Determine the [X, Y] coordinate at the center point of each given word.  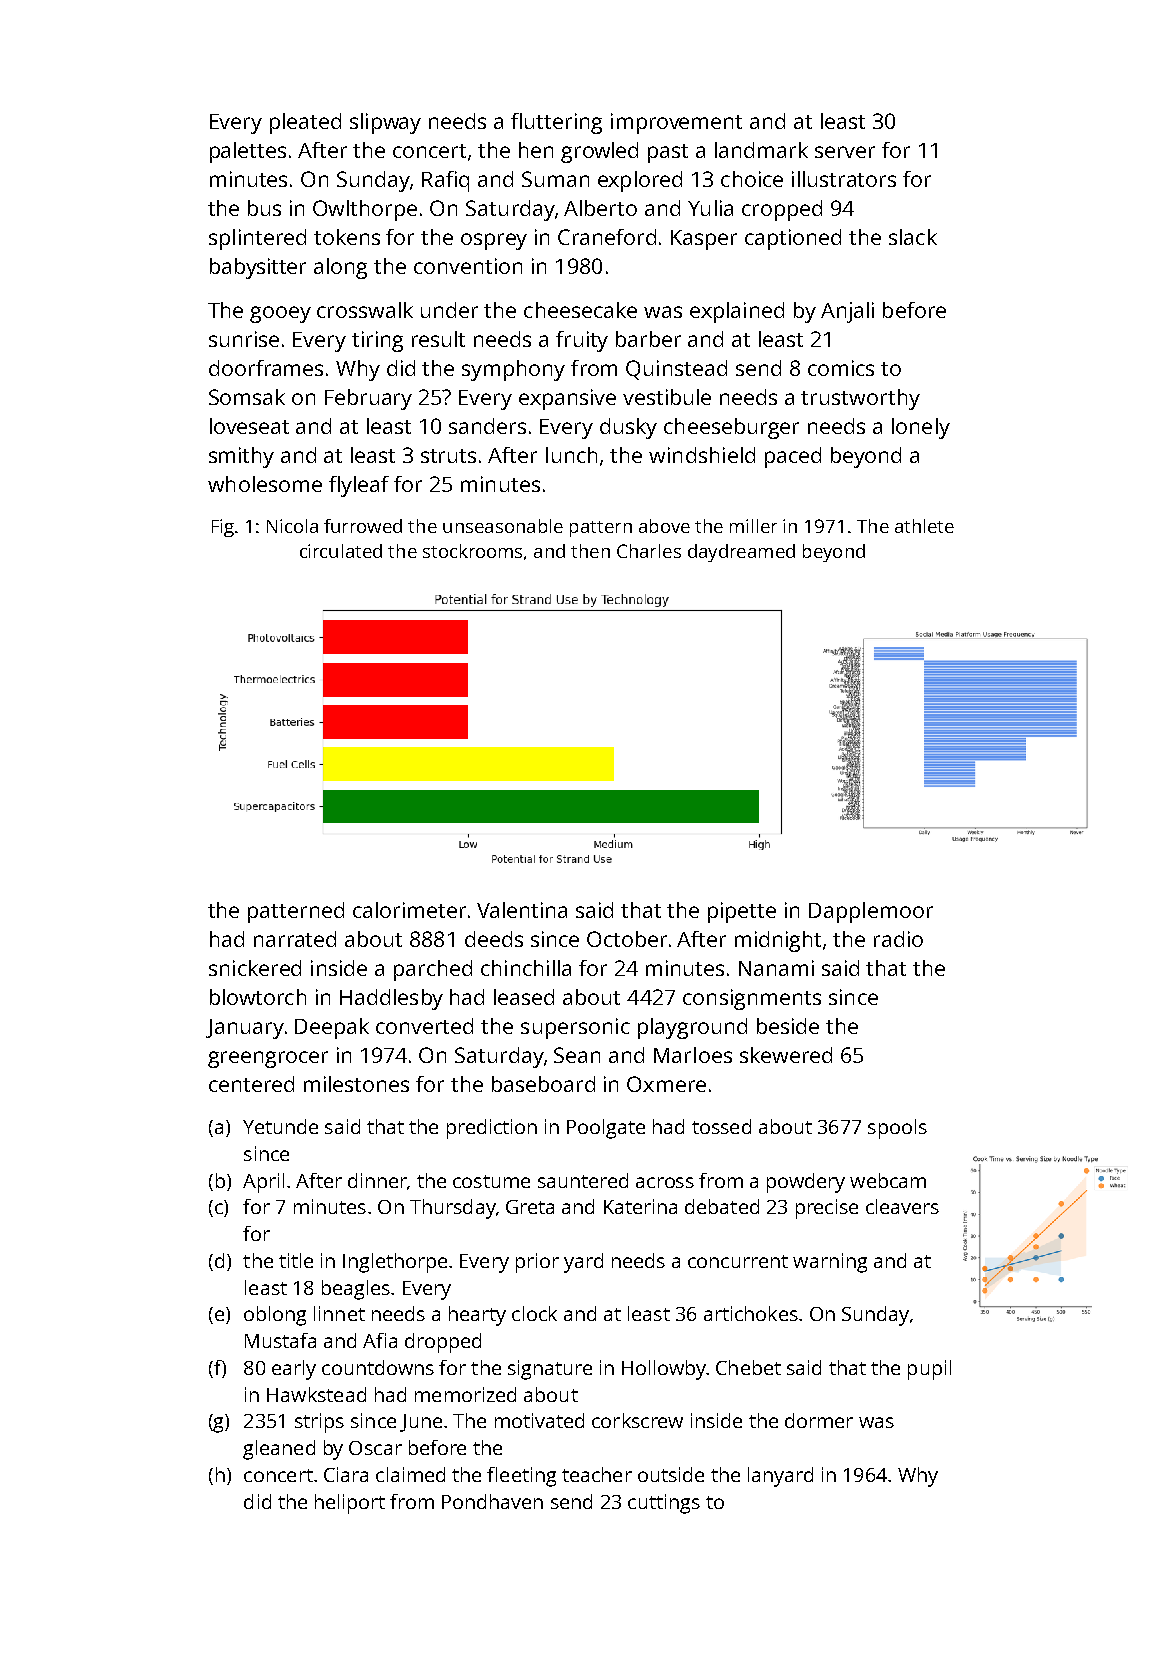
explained [737, 312]
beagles [356, 1290]
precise [827, 1209]
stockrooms [472, 551]
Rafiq [445, 181]
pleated [305, 123]
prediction [492, 1129]
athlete [924, 526]
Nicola [292, 526]
